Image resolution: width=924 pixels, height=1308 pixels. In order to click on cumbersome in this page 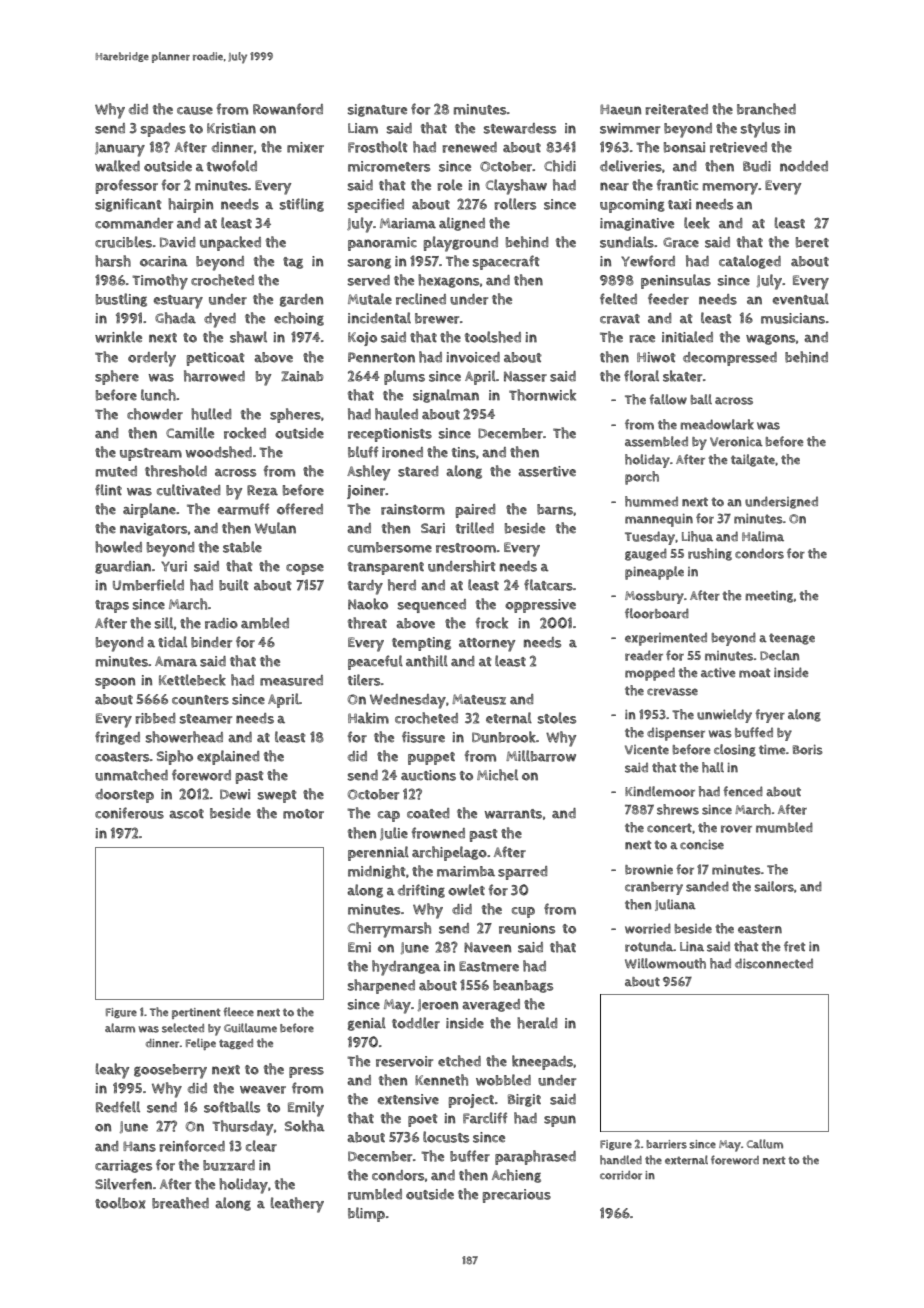, I will do `click(390, 547)`.
